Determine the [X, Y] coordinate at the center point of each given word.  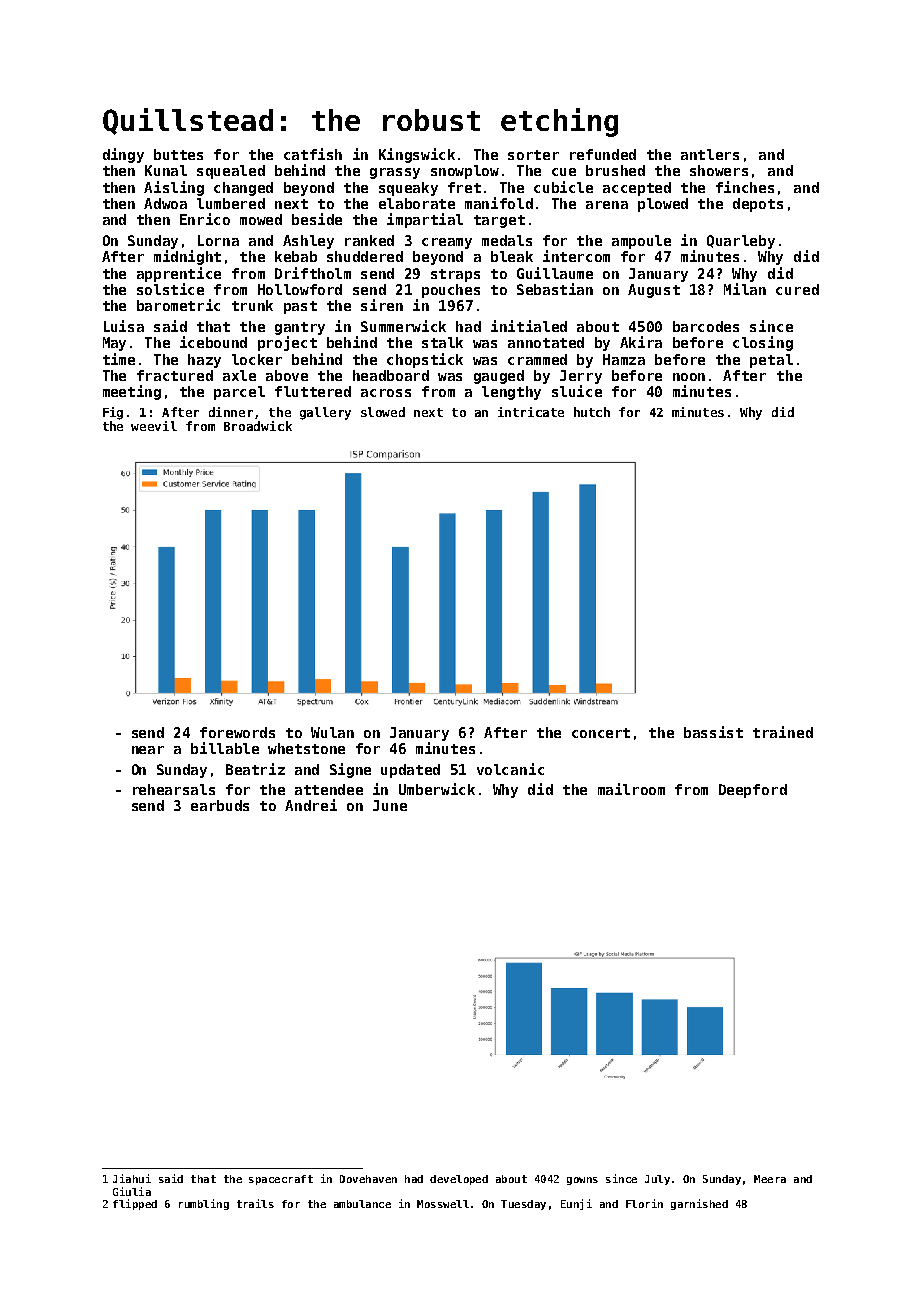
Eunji [576, 1204]
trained [783, 732]
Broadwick [258, 426]
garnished [699, 1204]
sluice [577, 391]
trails [255, 1203]
